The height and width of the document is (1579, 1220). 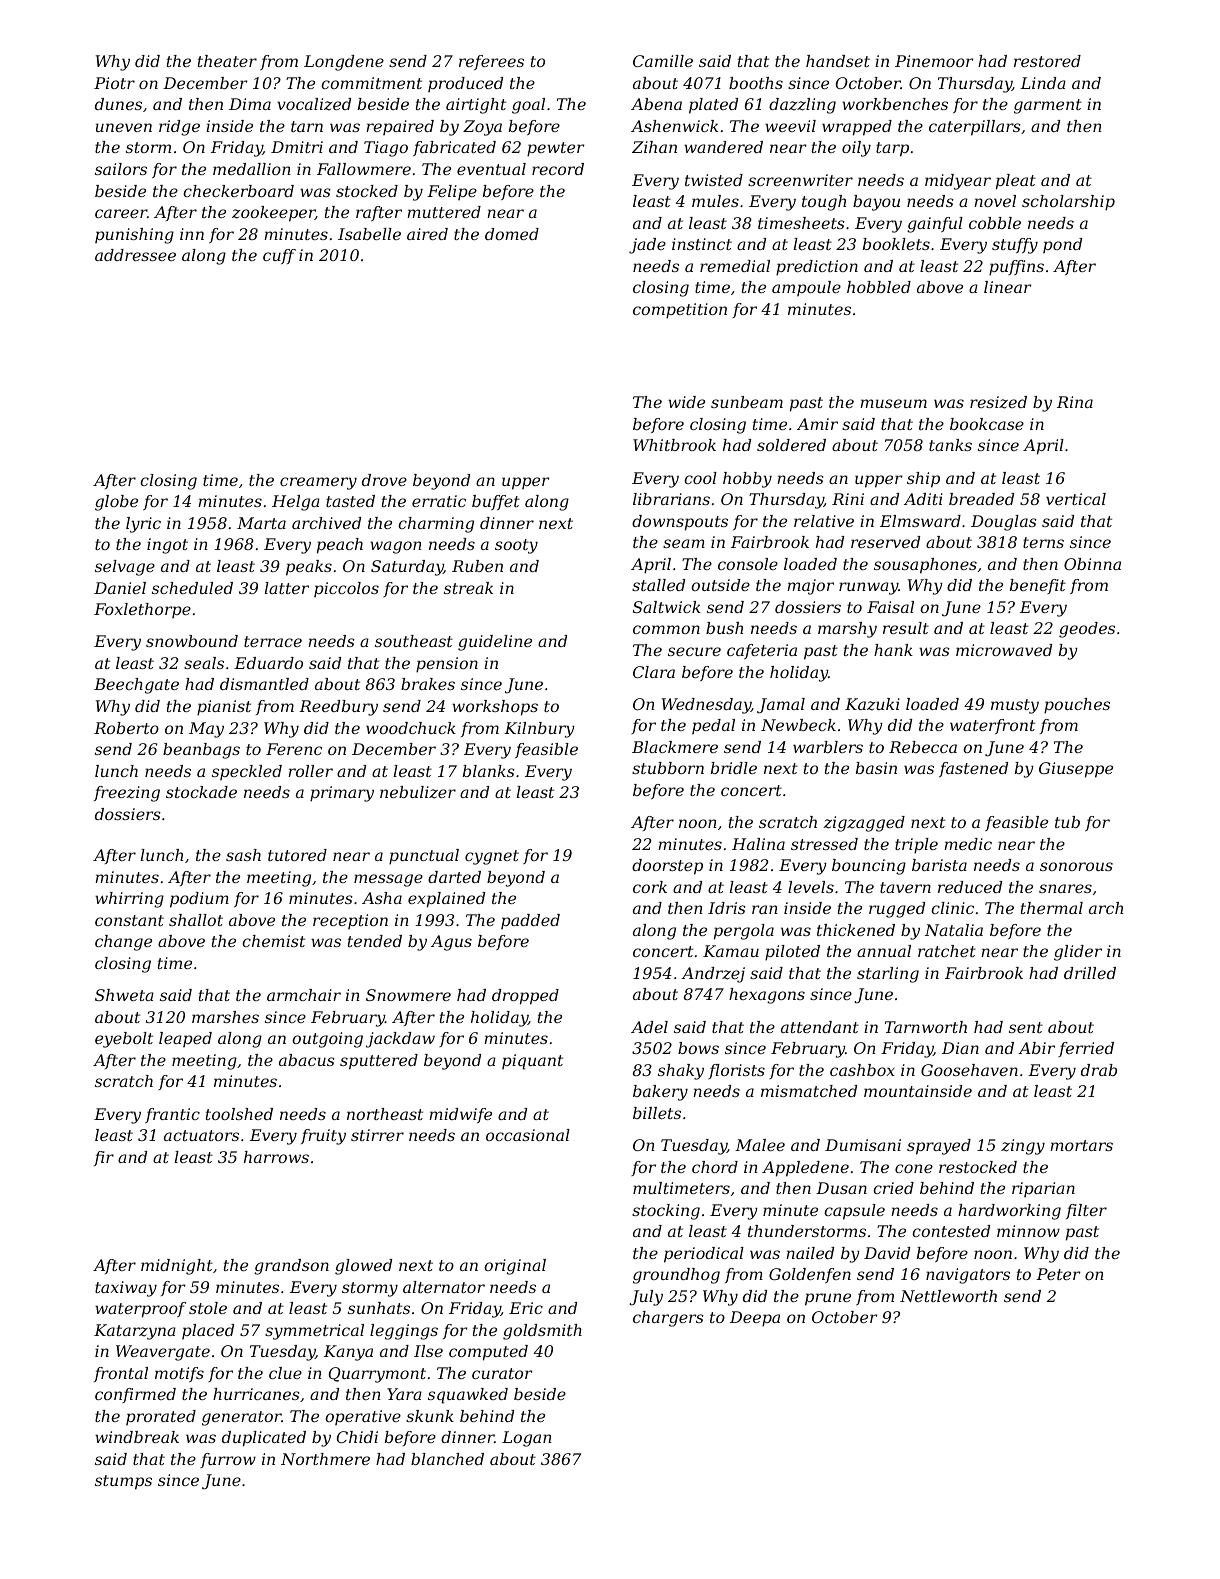 What do you see at coordinates (224, 708) in the document?
I see `pianist` at bounding box center [224, 708].
